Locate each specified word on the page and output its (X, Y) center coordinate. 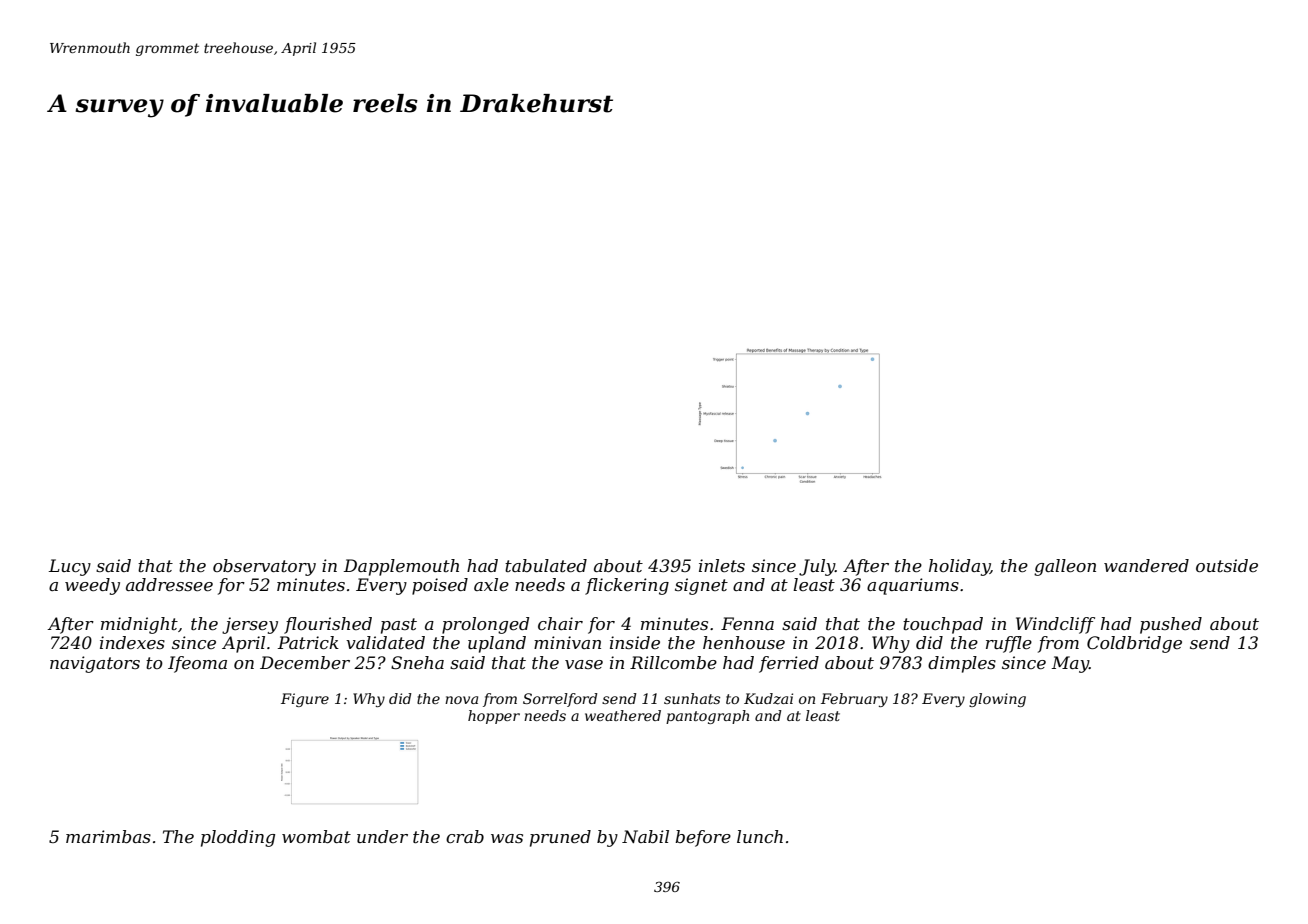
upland (497, 644)
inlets (722, 565)
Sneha (417, 662)
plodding (238, 838)
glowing (997, 700)
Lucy (70, 567)
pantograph (707, 717)
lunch (760, 836)
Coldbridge (1134, 644)
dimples (962, 664)
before (703, 838)
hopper (494, 717)
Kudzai (768, 699)
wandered (1146, 565)
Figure (305, 700)
